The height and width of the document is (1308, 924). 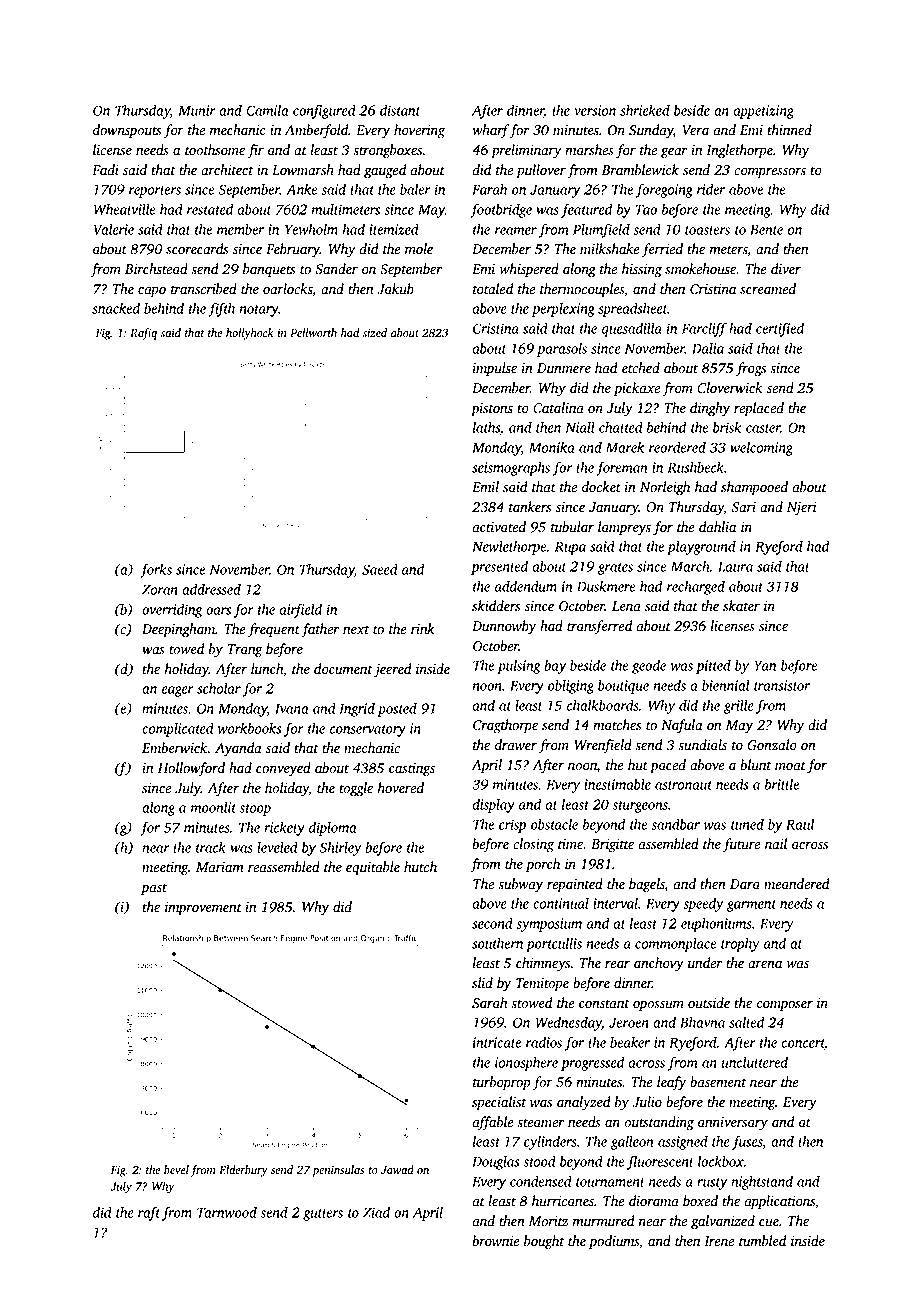 What do you see at coordinates (766, 229) in the document?
I see `Bente` at bounding box center [766, 229].
